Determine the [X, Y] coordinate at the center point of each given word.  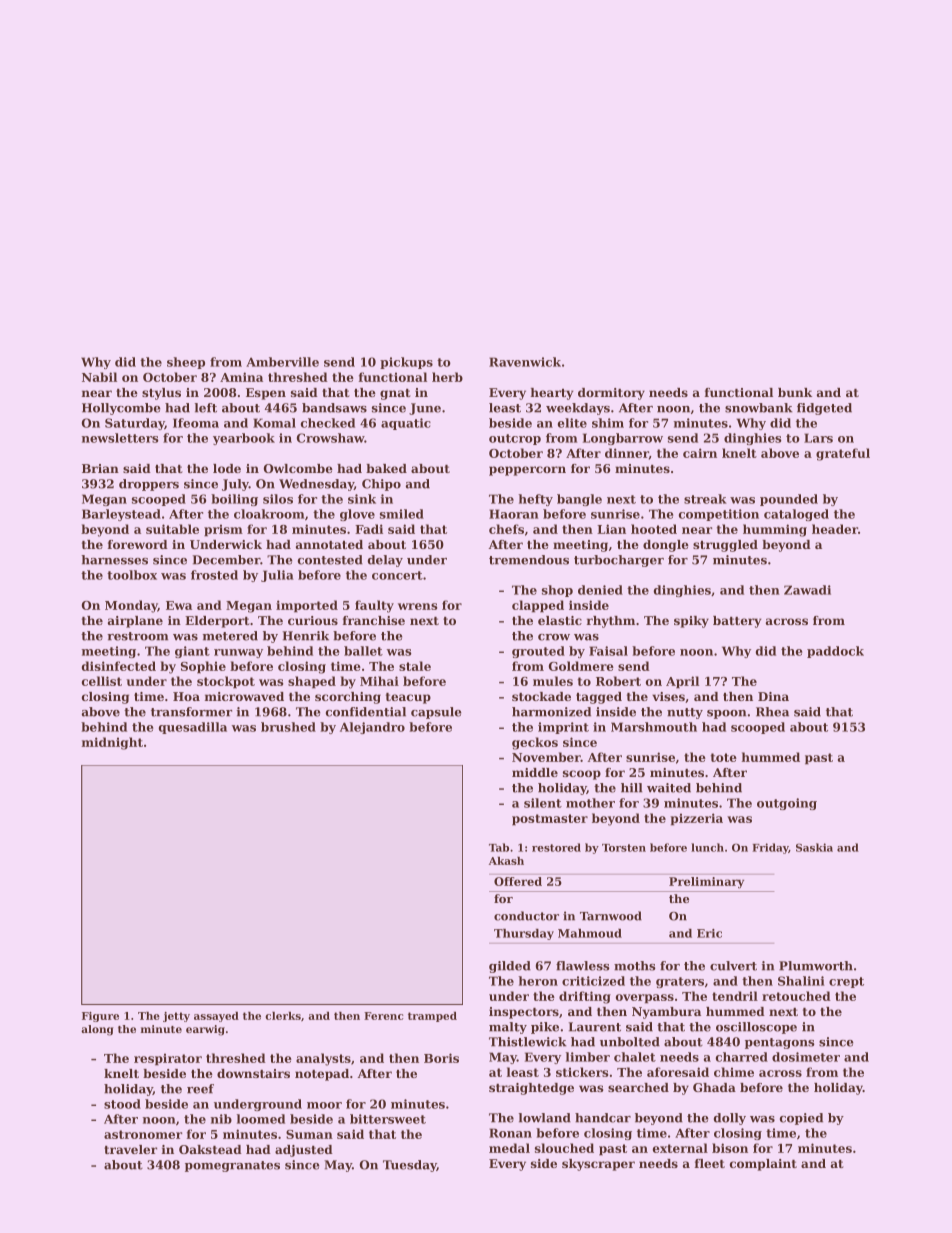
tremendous [529, 560]
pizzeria [697, 819]
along [97, 1030]
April [682, 682]
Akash [506, 861]
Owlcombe [298, 468]
